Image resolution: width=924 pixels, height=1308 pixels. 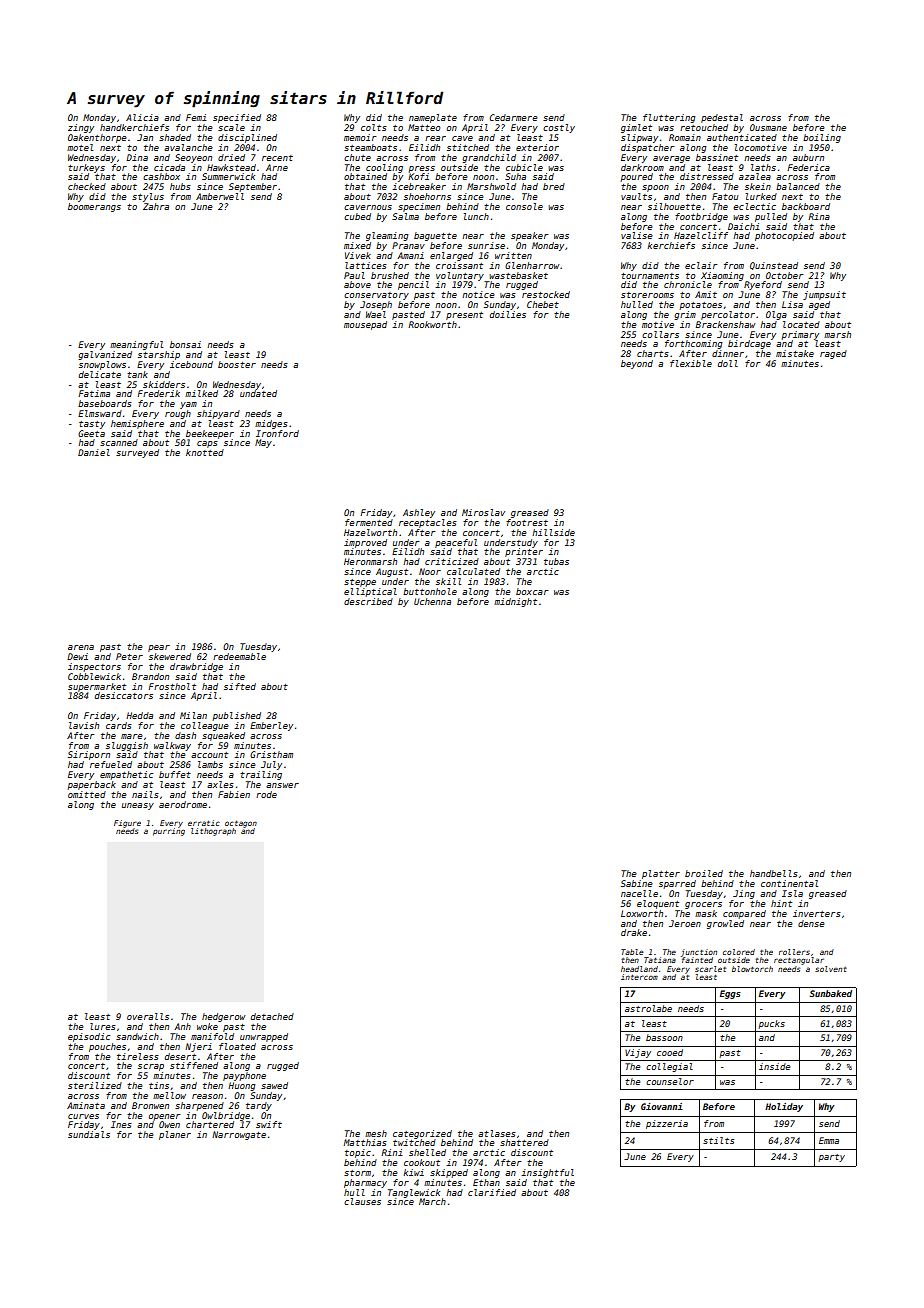 I want to click on shelled, so click(x=427, y=1152).
